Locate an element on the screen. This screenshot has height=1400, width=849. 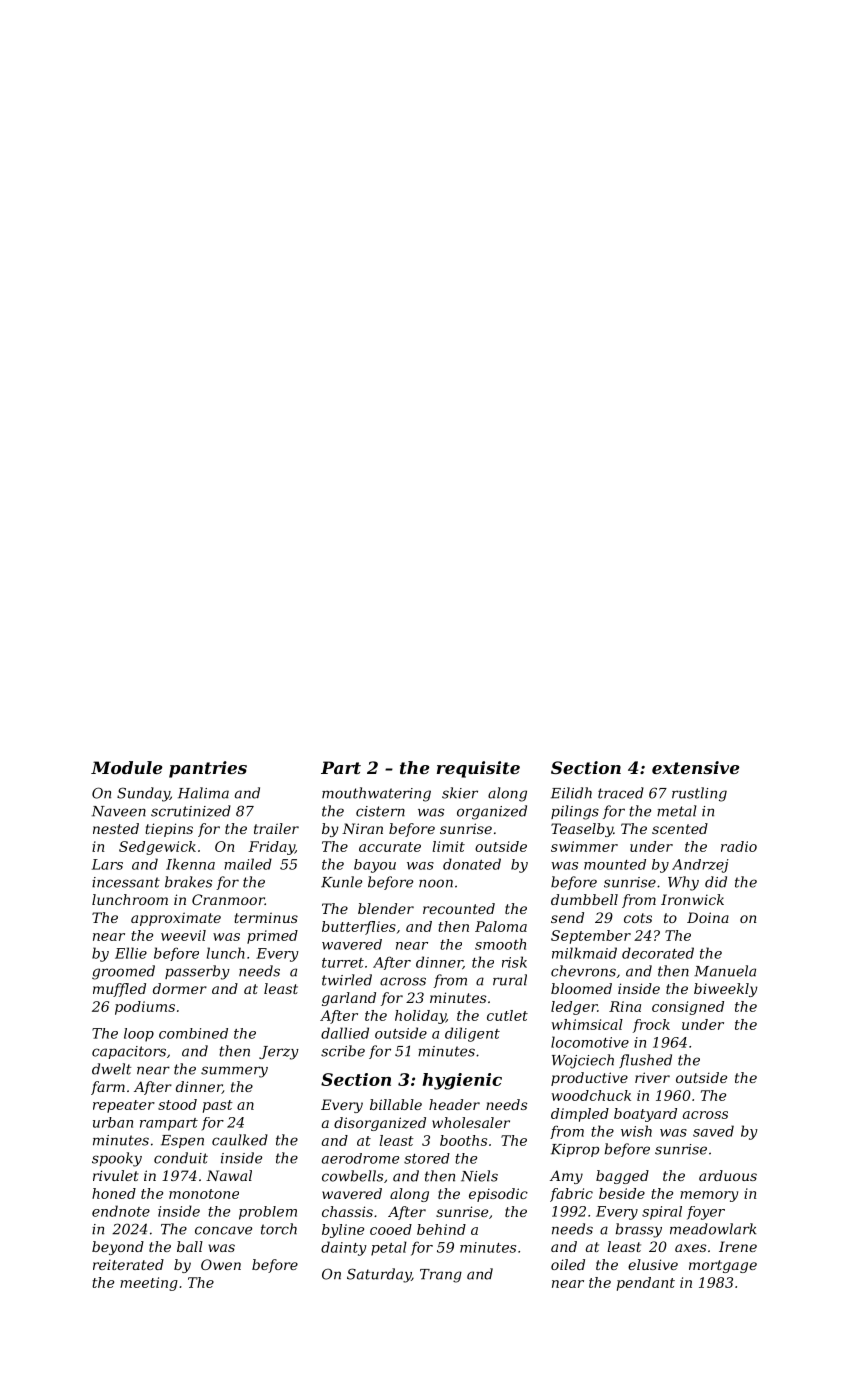
twirled is located at coordinates (347, 980).
